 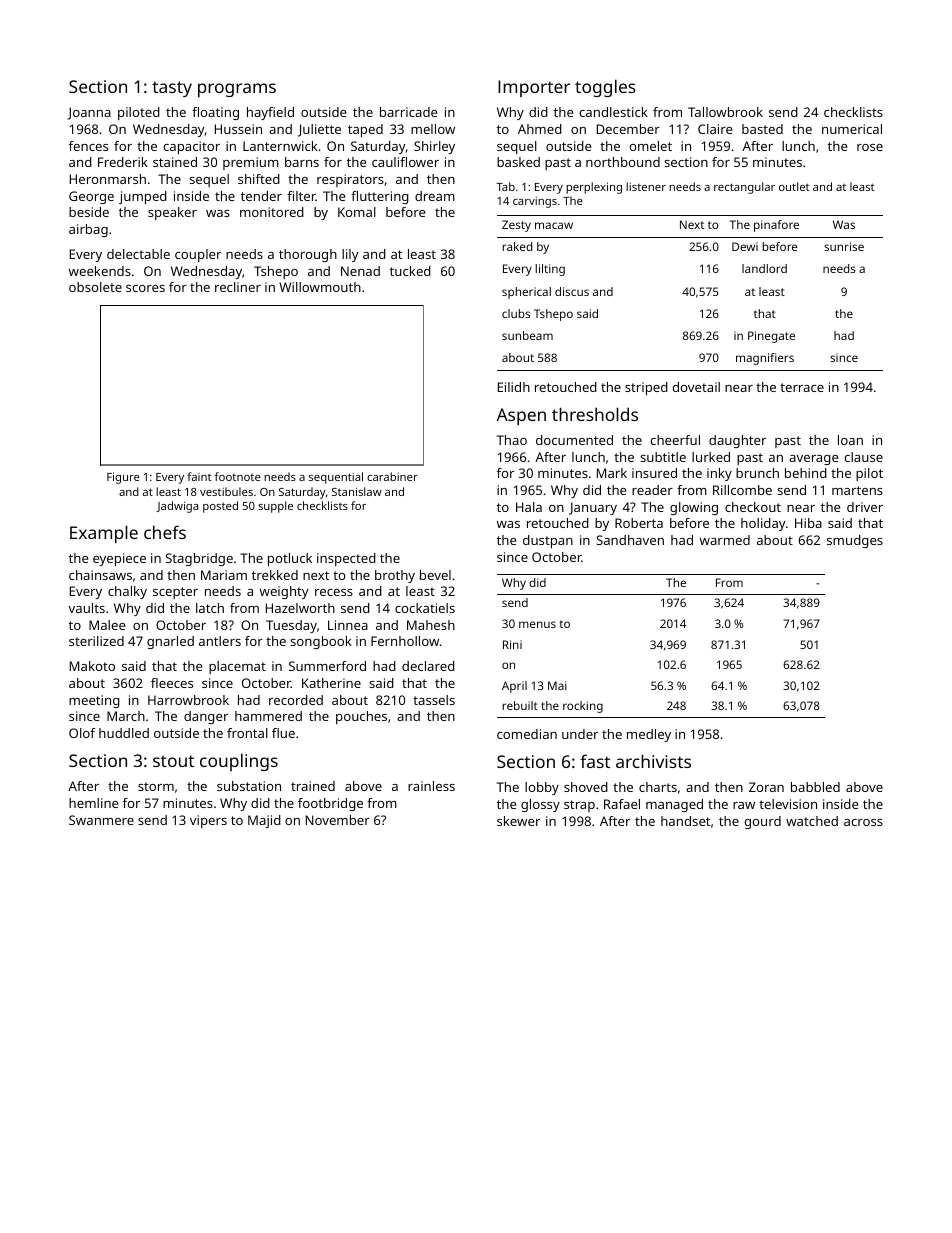 What do you see at coordinates (392, 476) in the document?
I see `carabiner` at bounding box center [392, 476].
